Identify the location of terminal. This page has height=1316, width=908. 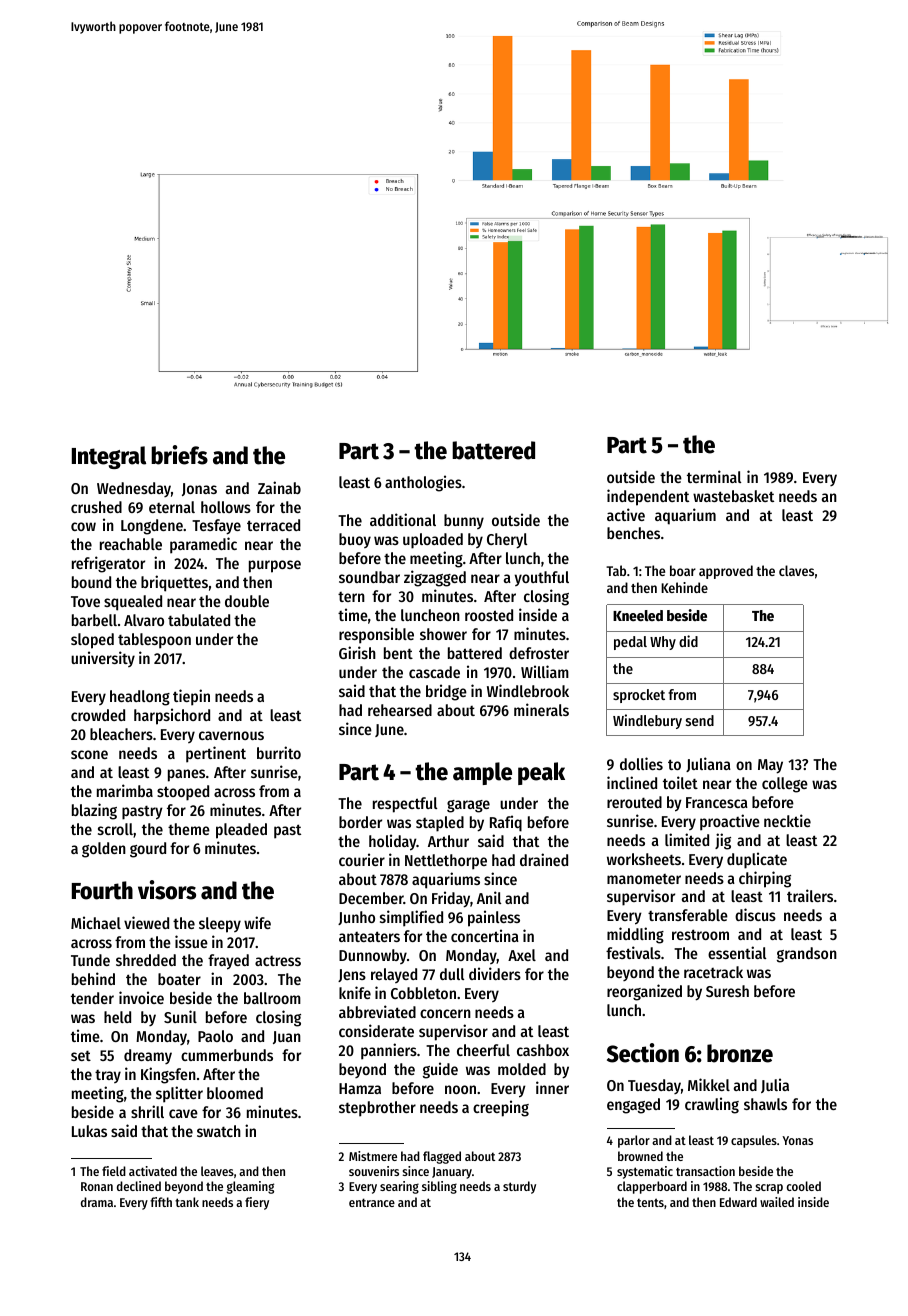
(714, 476).
